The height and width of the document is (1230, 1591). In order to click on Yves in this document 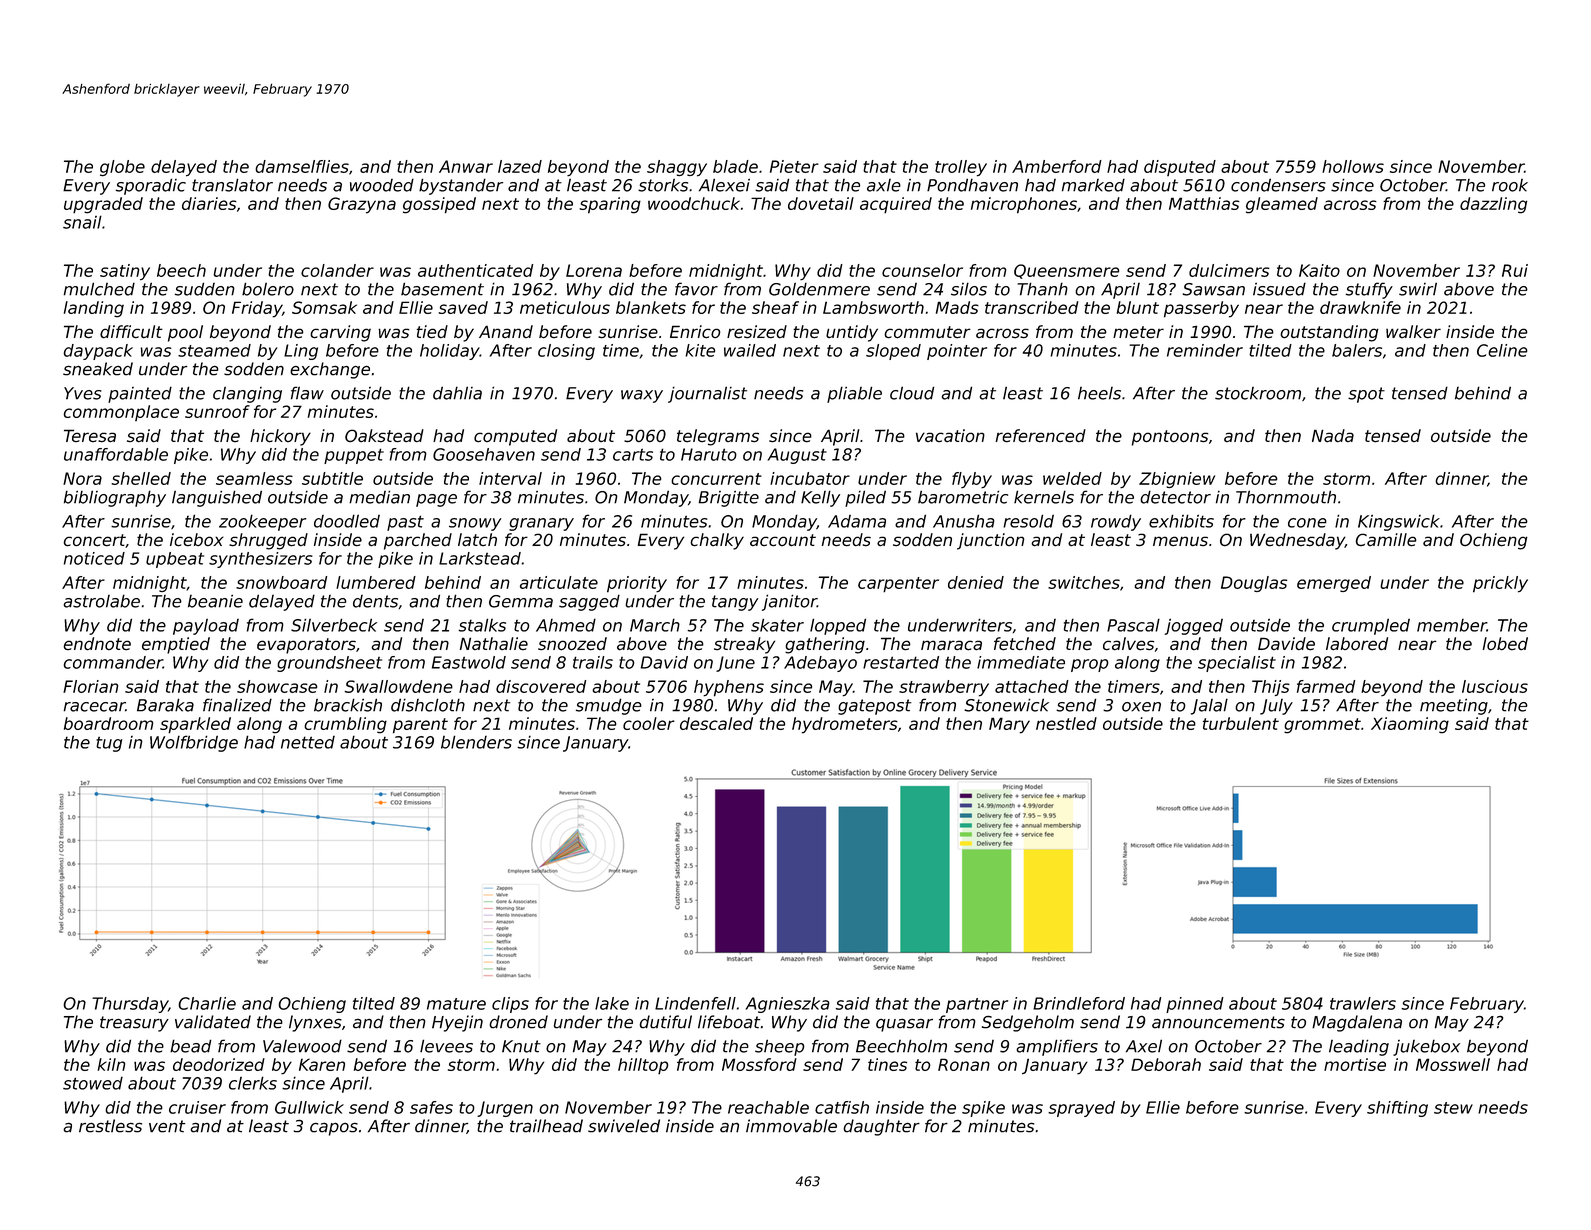, I will do `click(83, 393)`.
